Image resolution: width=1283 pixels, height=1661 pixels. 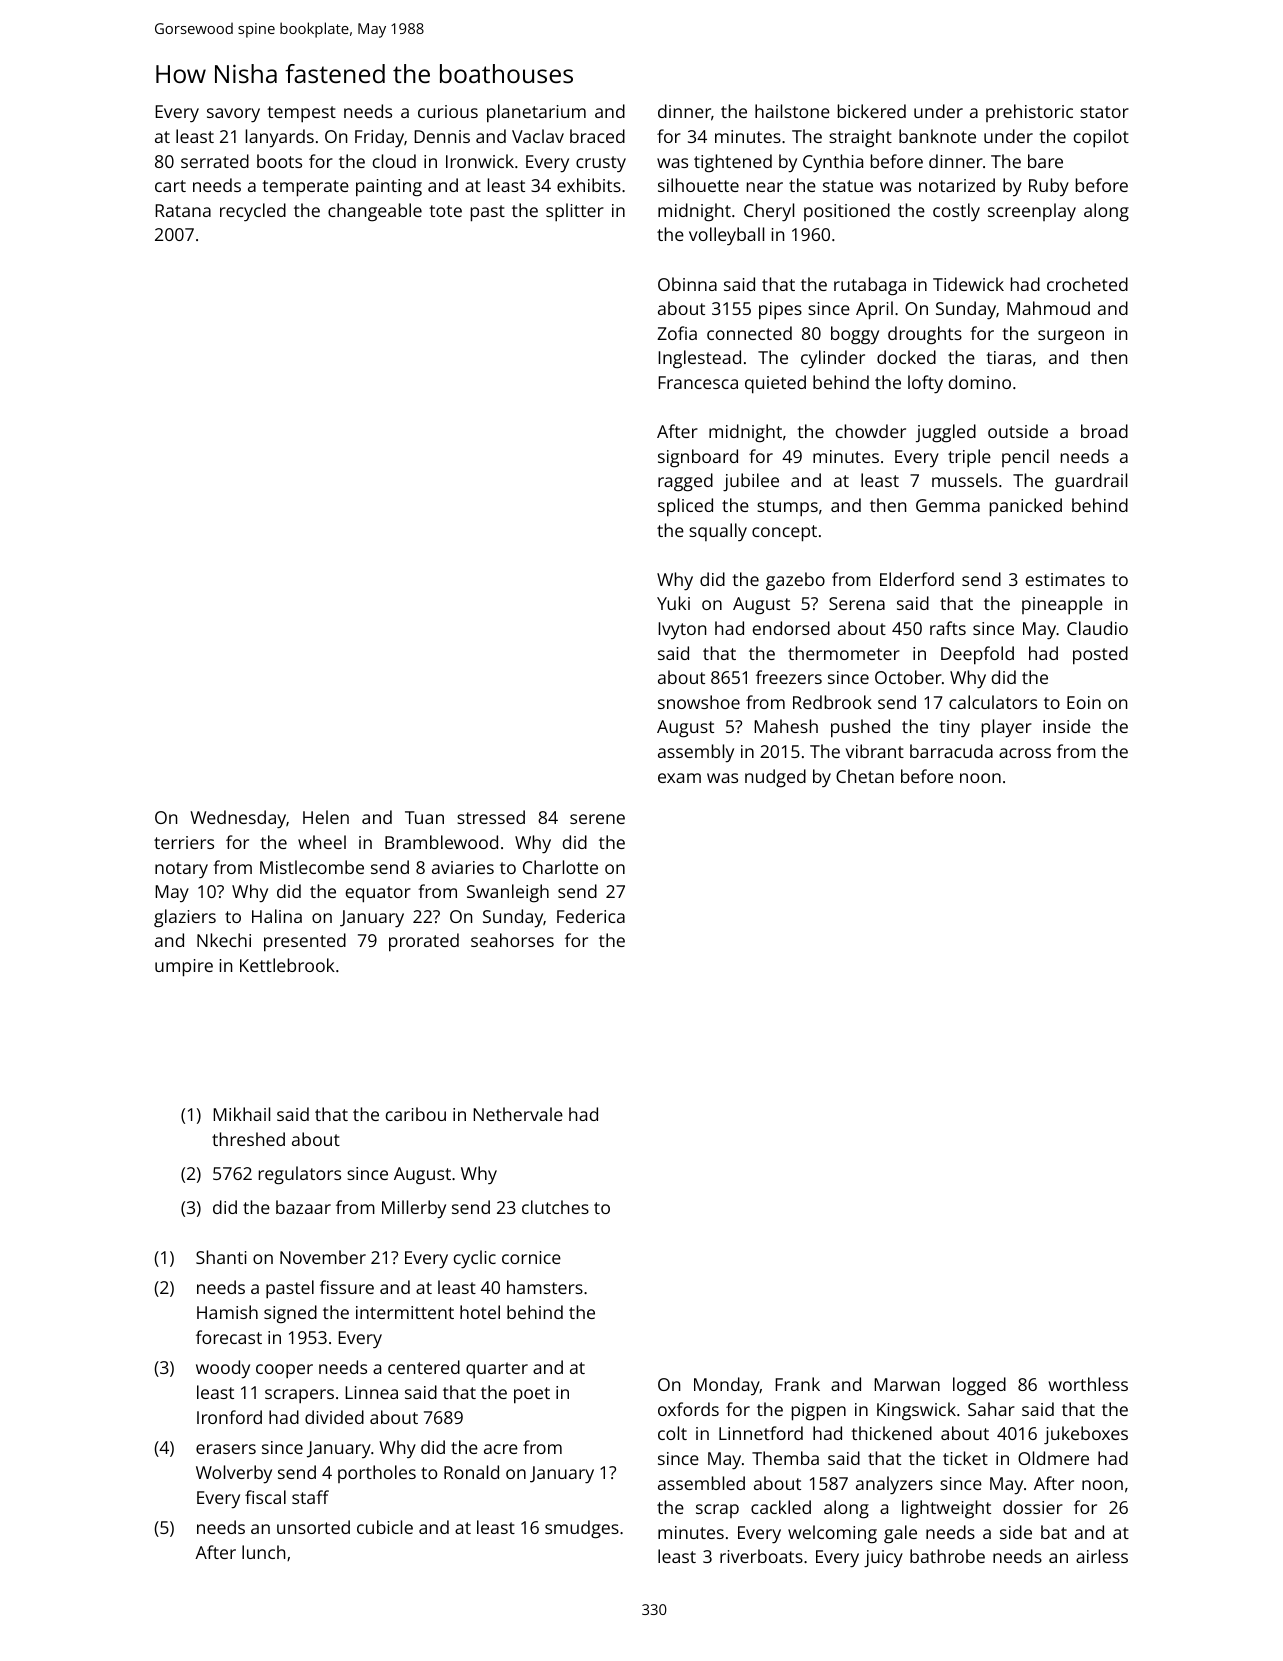 What do you see at coordinates (560, 867) in the page?
I see `Charlotte` at bounding box center [560, 867].
